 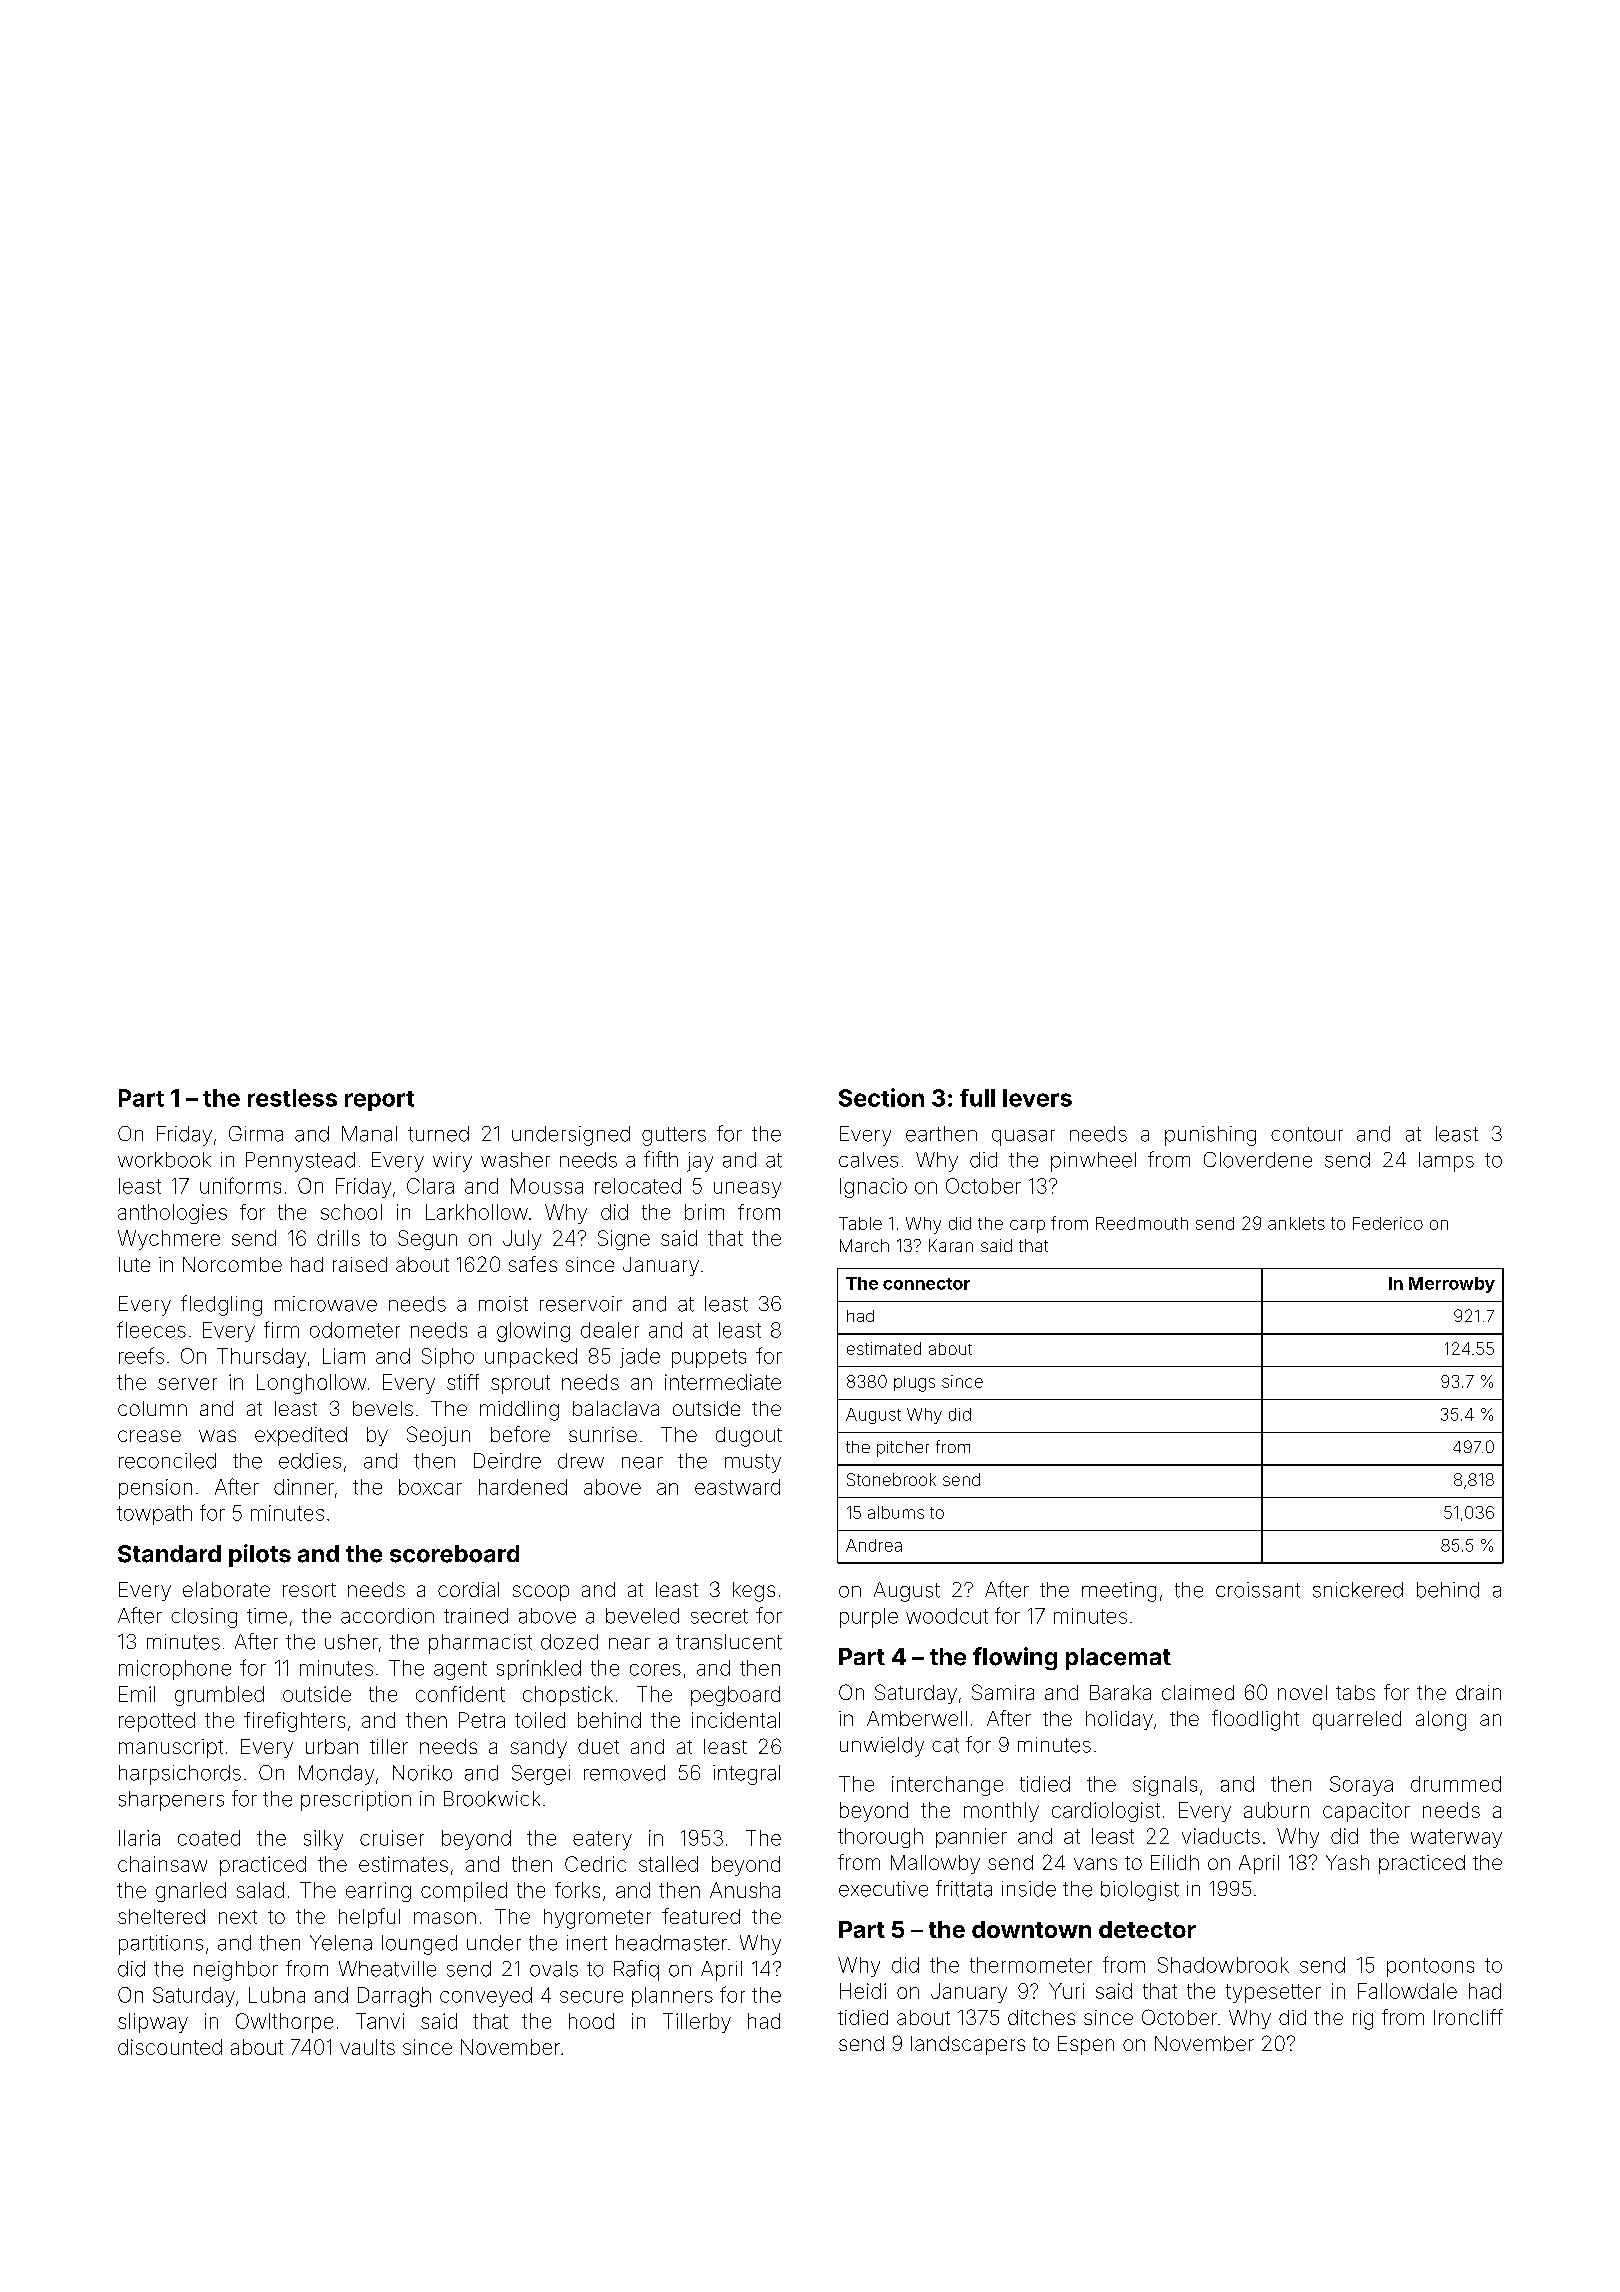 What do you see at coordinates (1296, 1223) in the page?
I see `anklets` at bounding box center [1296, 1223].
